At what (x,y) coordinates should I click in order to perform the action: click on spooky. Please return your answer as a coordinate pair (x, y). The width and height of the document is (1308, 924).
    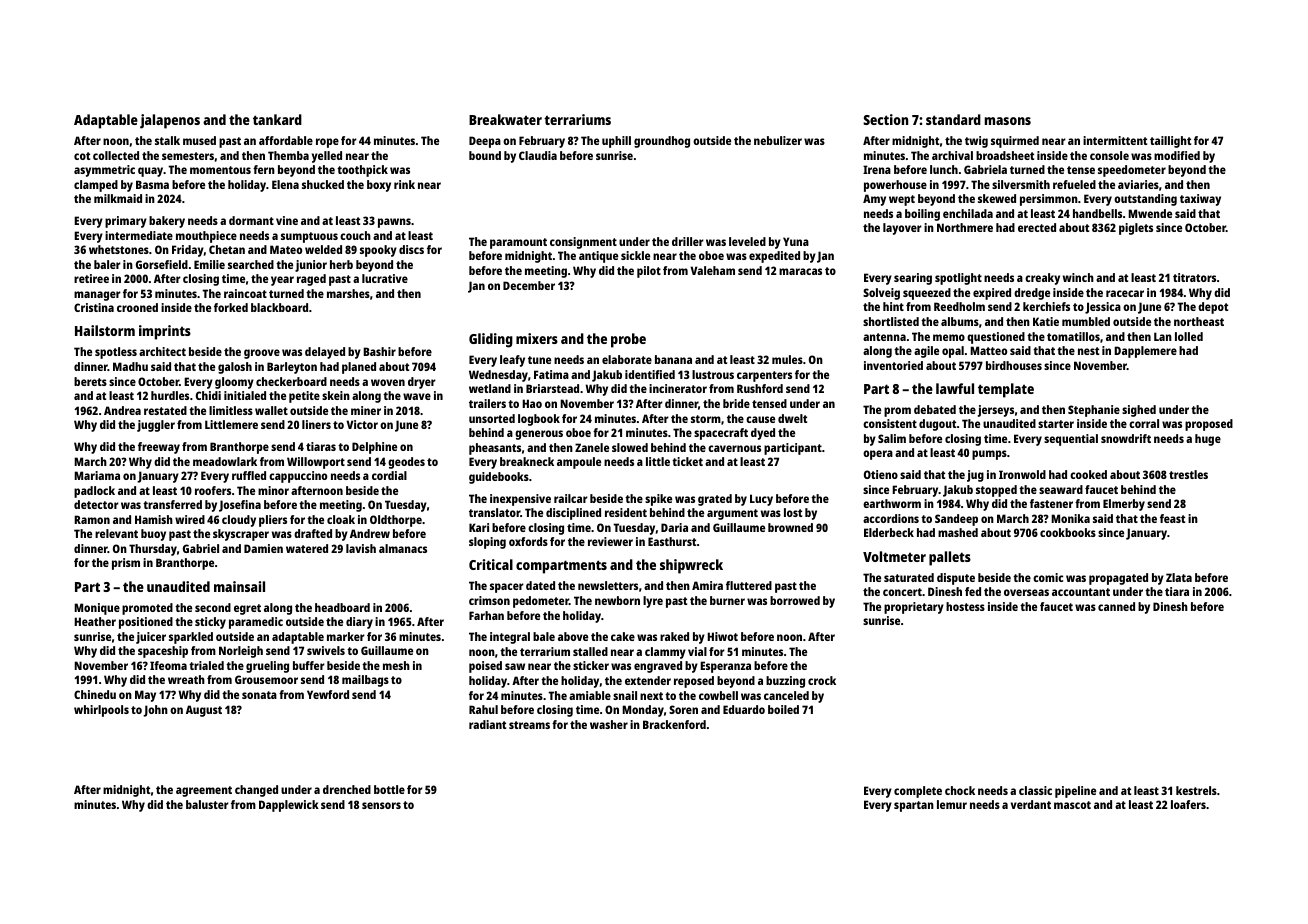
    Looking at the image, I should click on (378, 251).
